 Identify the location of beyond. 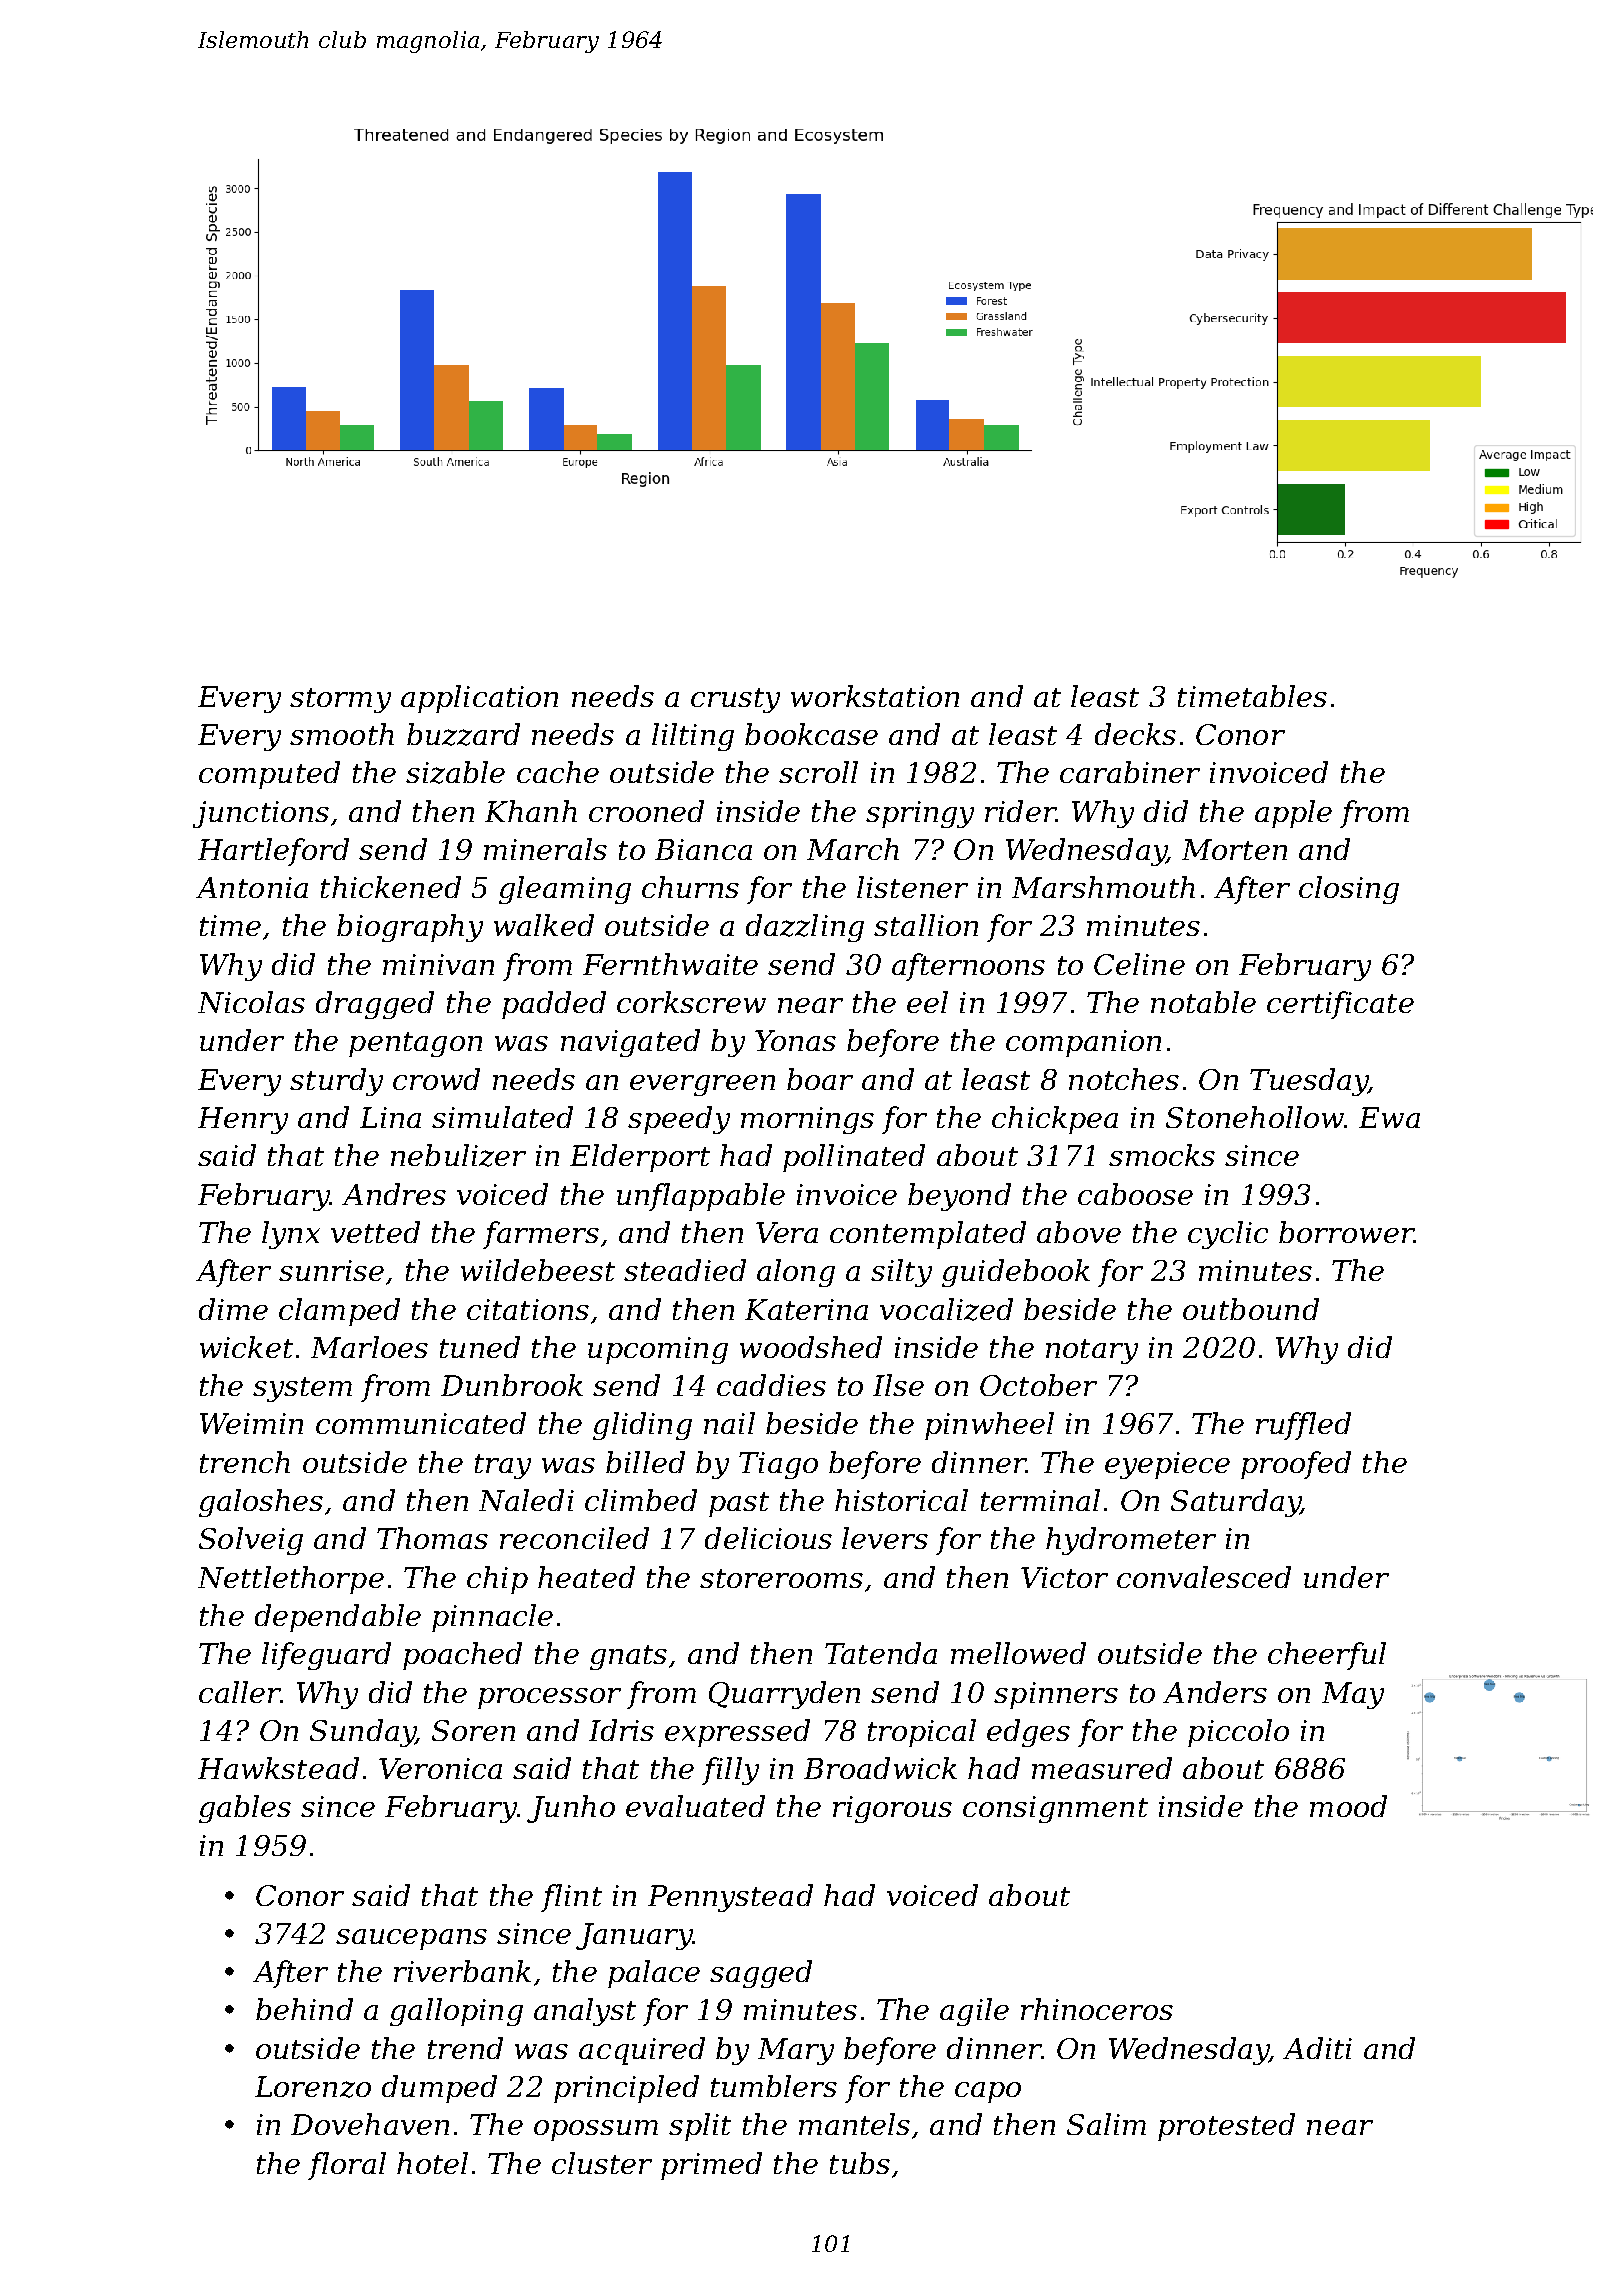
(959, 1197).
